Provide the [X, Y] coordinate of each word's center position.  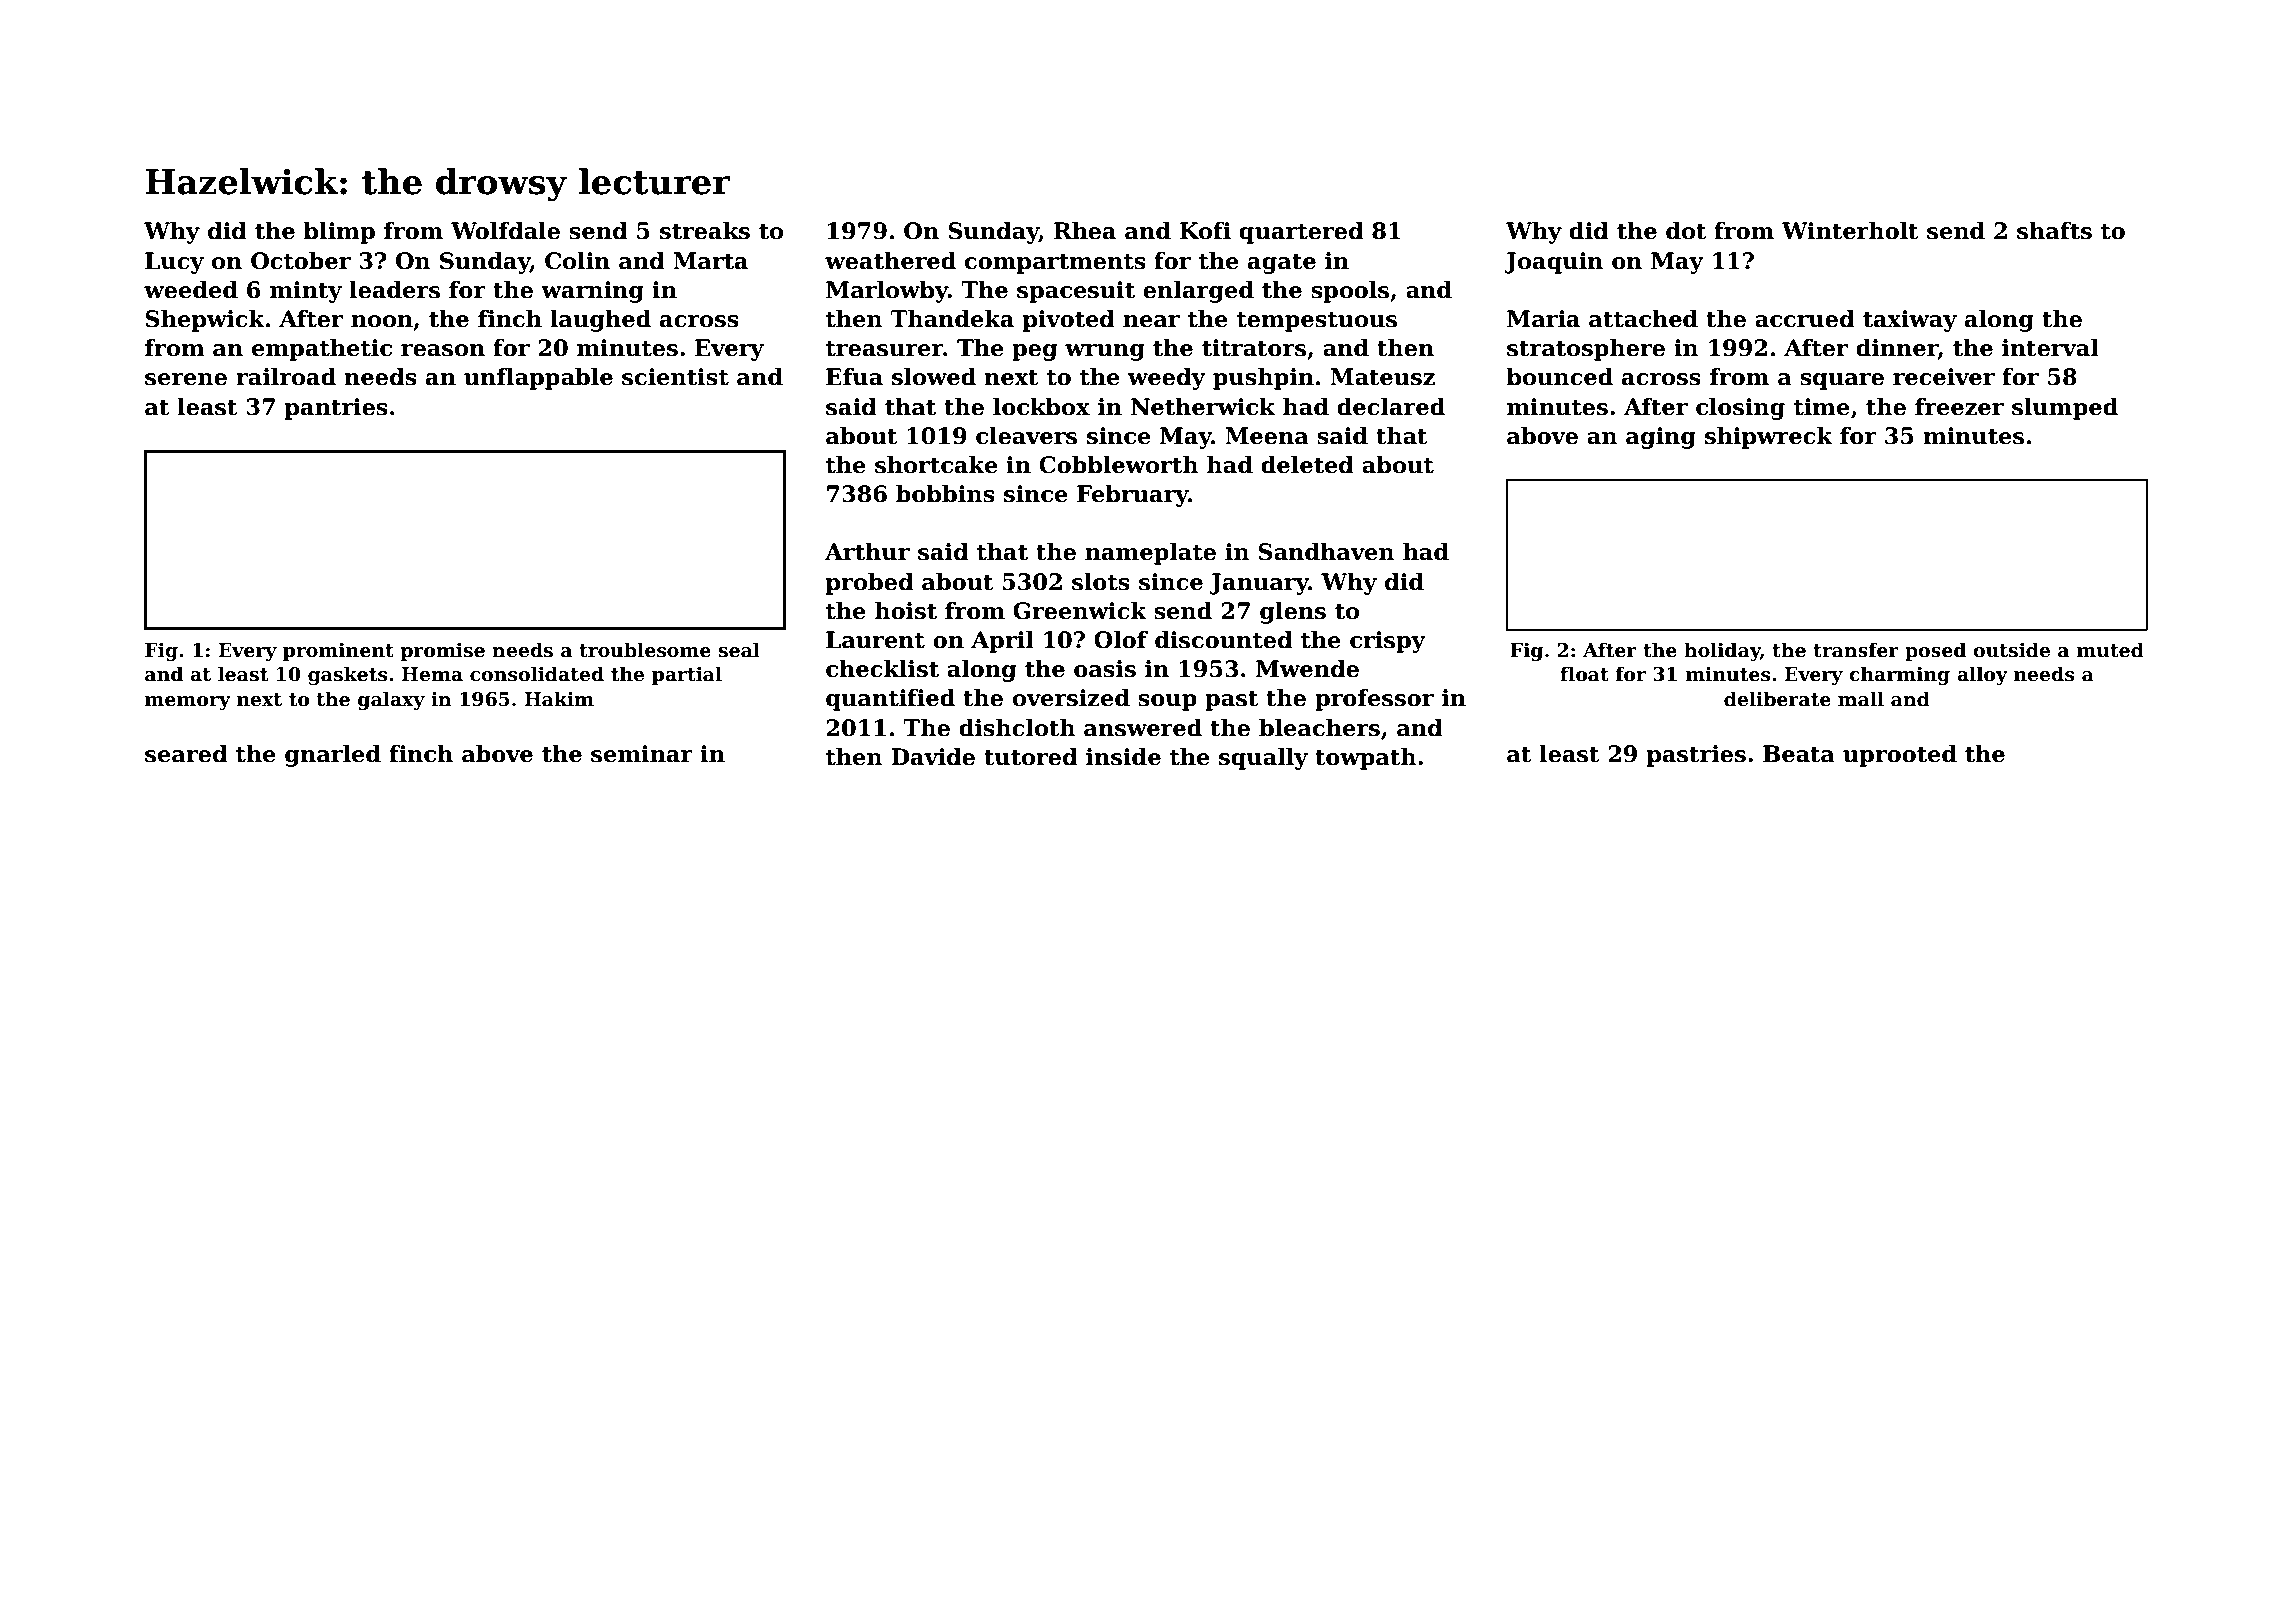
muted [2110, 650]
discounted [1224, 640]
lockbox [1041, 407]
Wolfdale [505, 231]
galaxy [391, 700]
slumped [2065, 409]
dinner [1897, 349]
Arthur [867, 552]
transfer [1856, 650]
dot [1686, 231]
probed [870, 584]
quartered [1301, 233]
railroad [286, 377]
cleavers [1026, 436]
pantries [336, 409]
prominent [338, 652]
